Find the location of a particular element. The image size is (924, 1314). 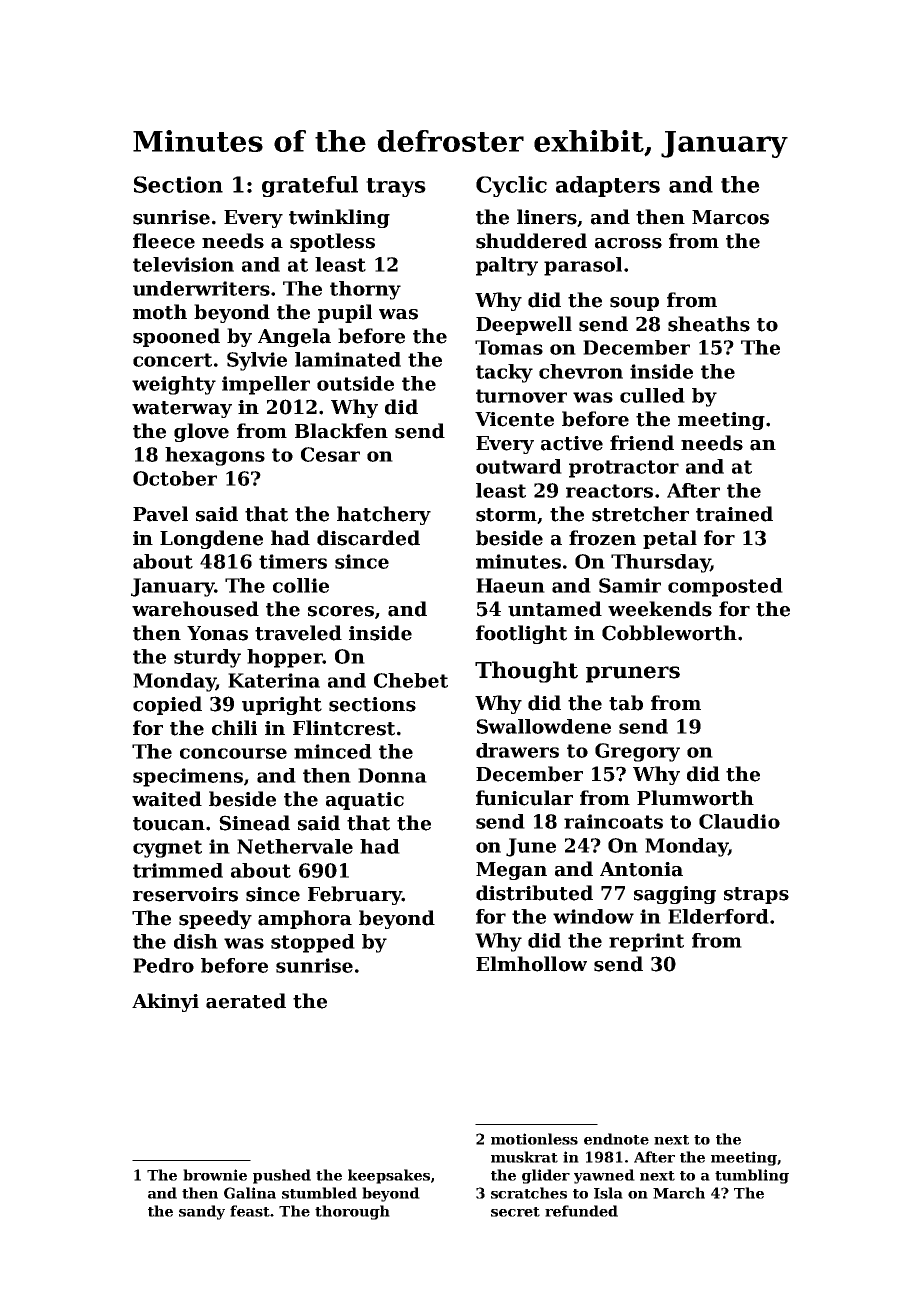

tumbling is located at coordinates (752, 1176).
